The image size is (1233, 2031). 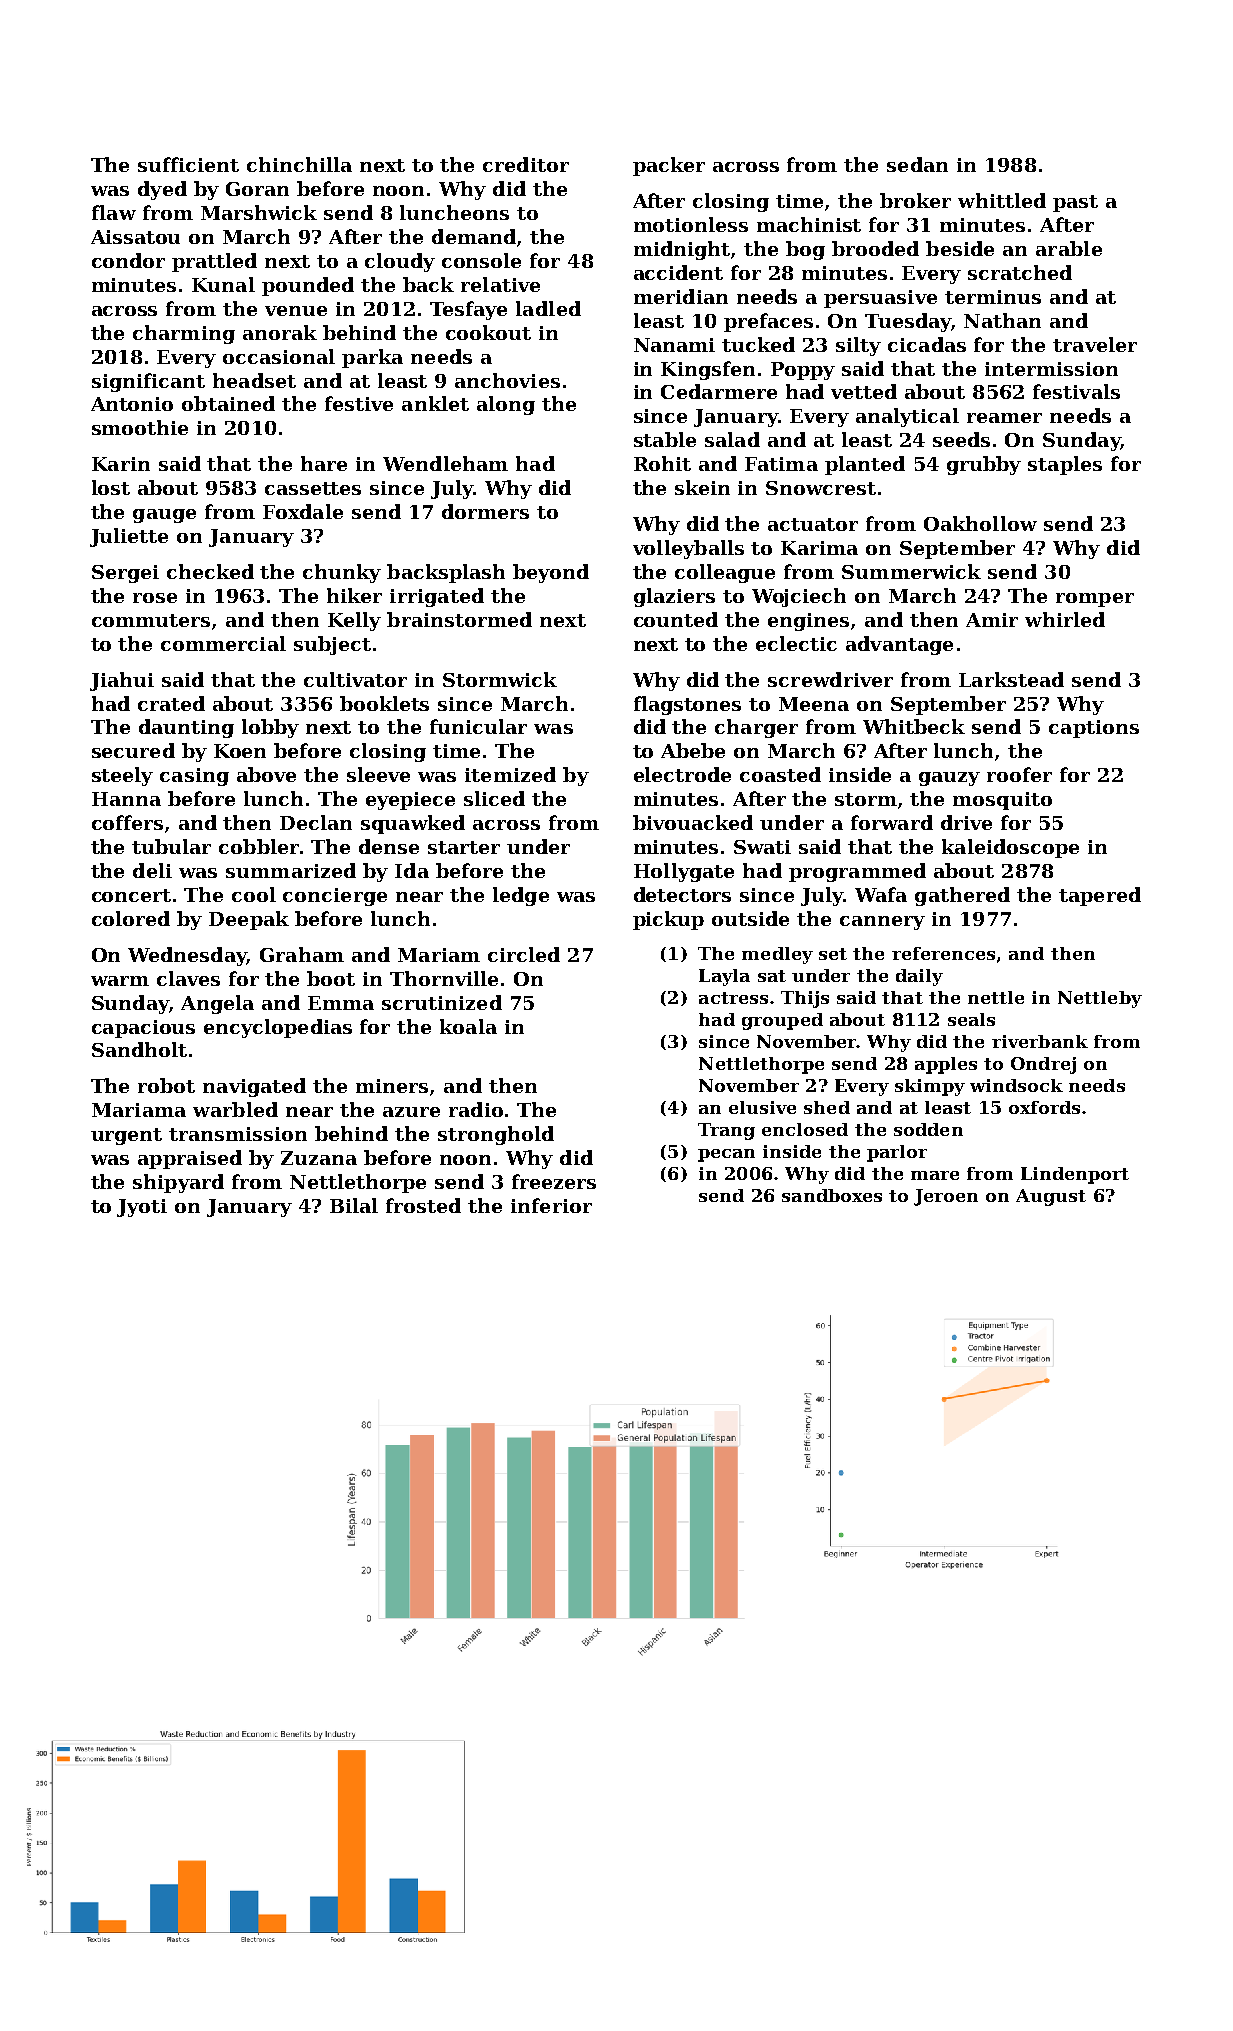 I want to click on urgent, so click(x=126, y=1136).
